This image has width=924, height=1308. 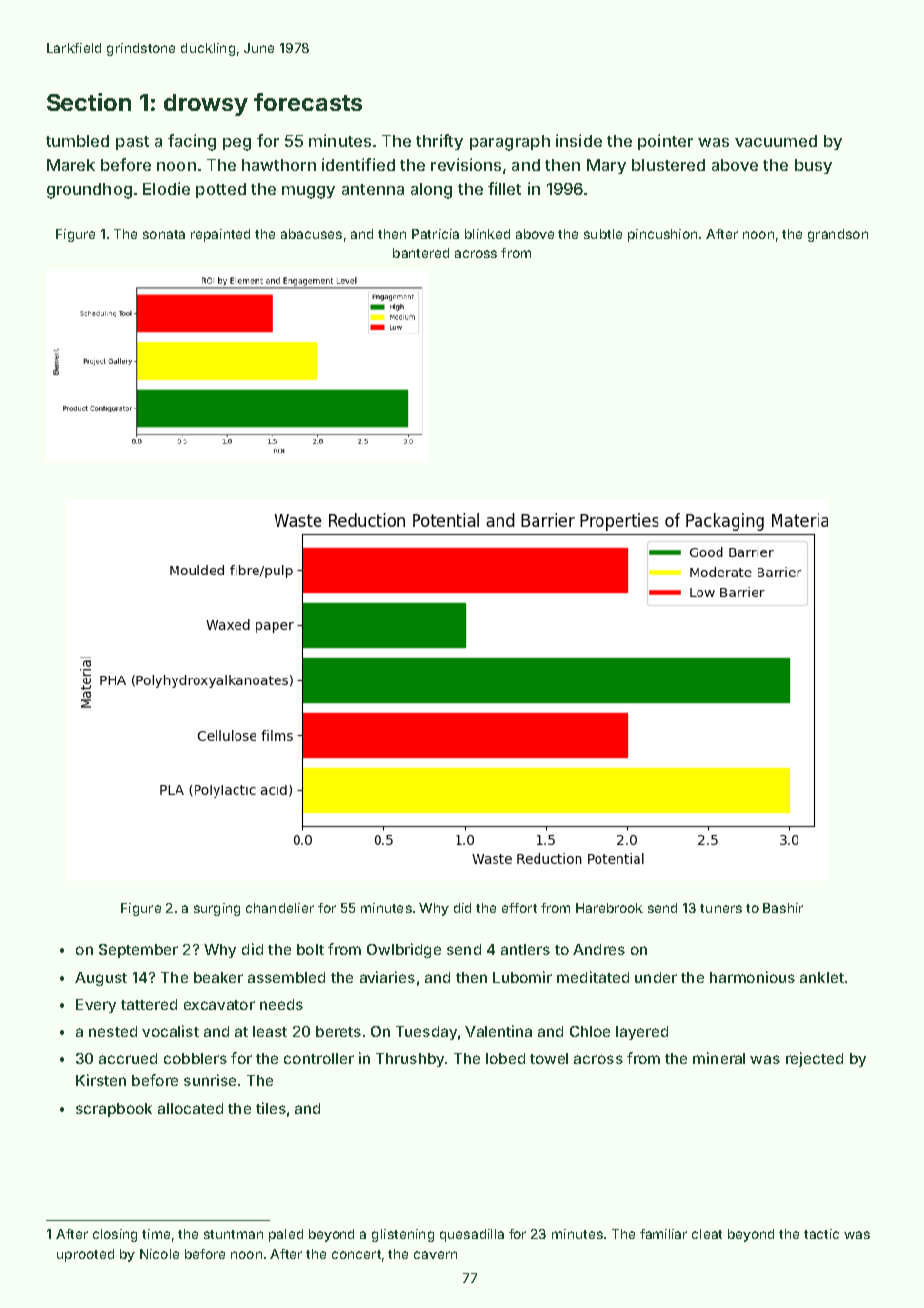 I want to click on pointer, so click(x=665, y=142).
